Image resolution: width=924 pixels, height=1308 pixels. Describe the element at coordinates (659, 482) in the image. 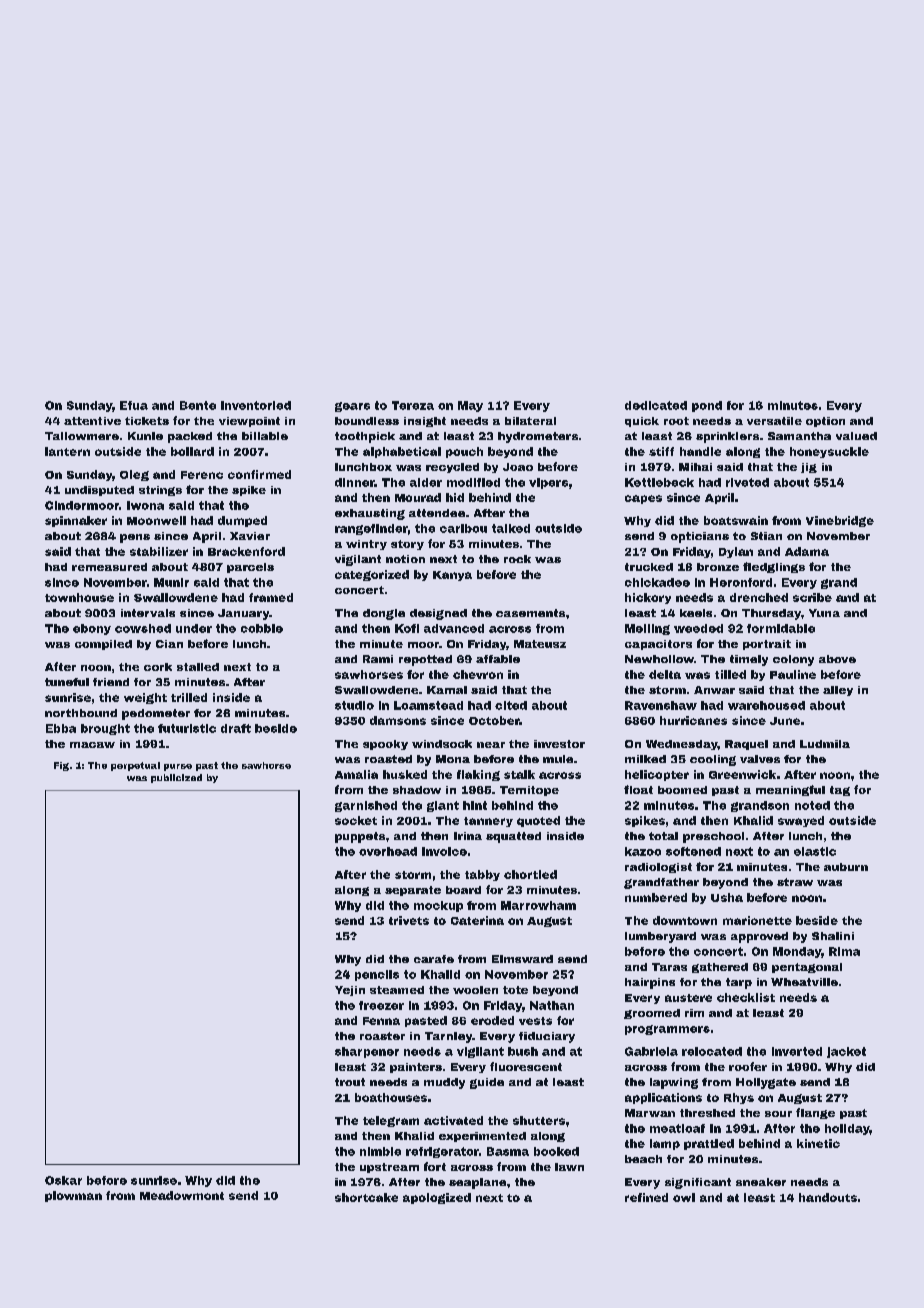

I see `Kettlebeck` at that location.
